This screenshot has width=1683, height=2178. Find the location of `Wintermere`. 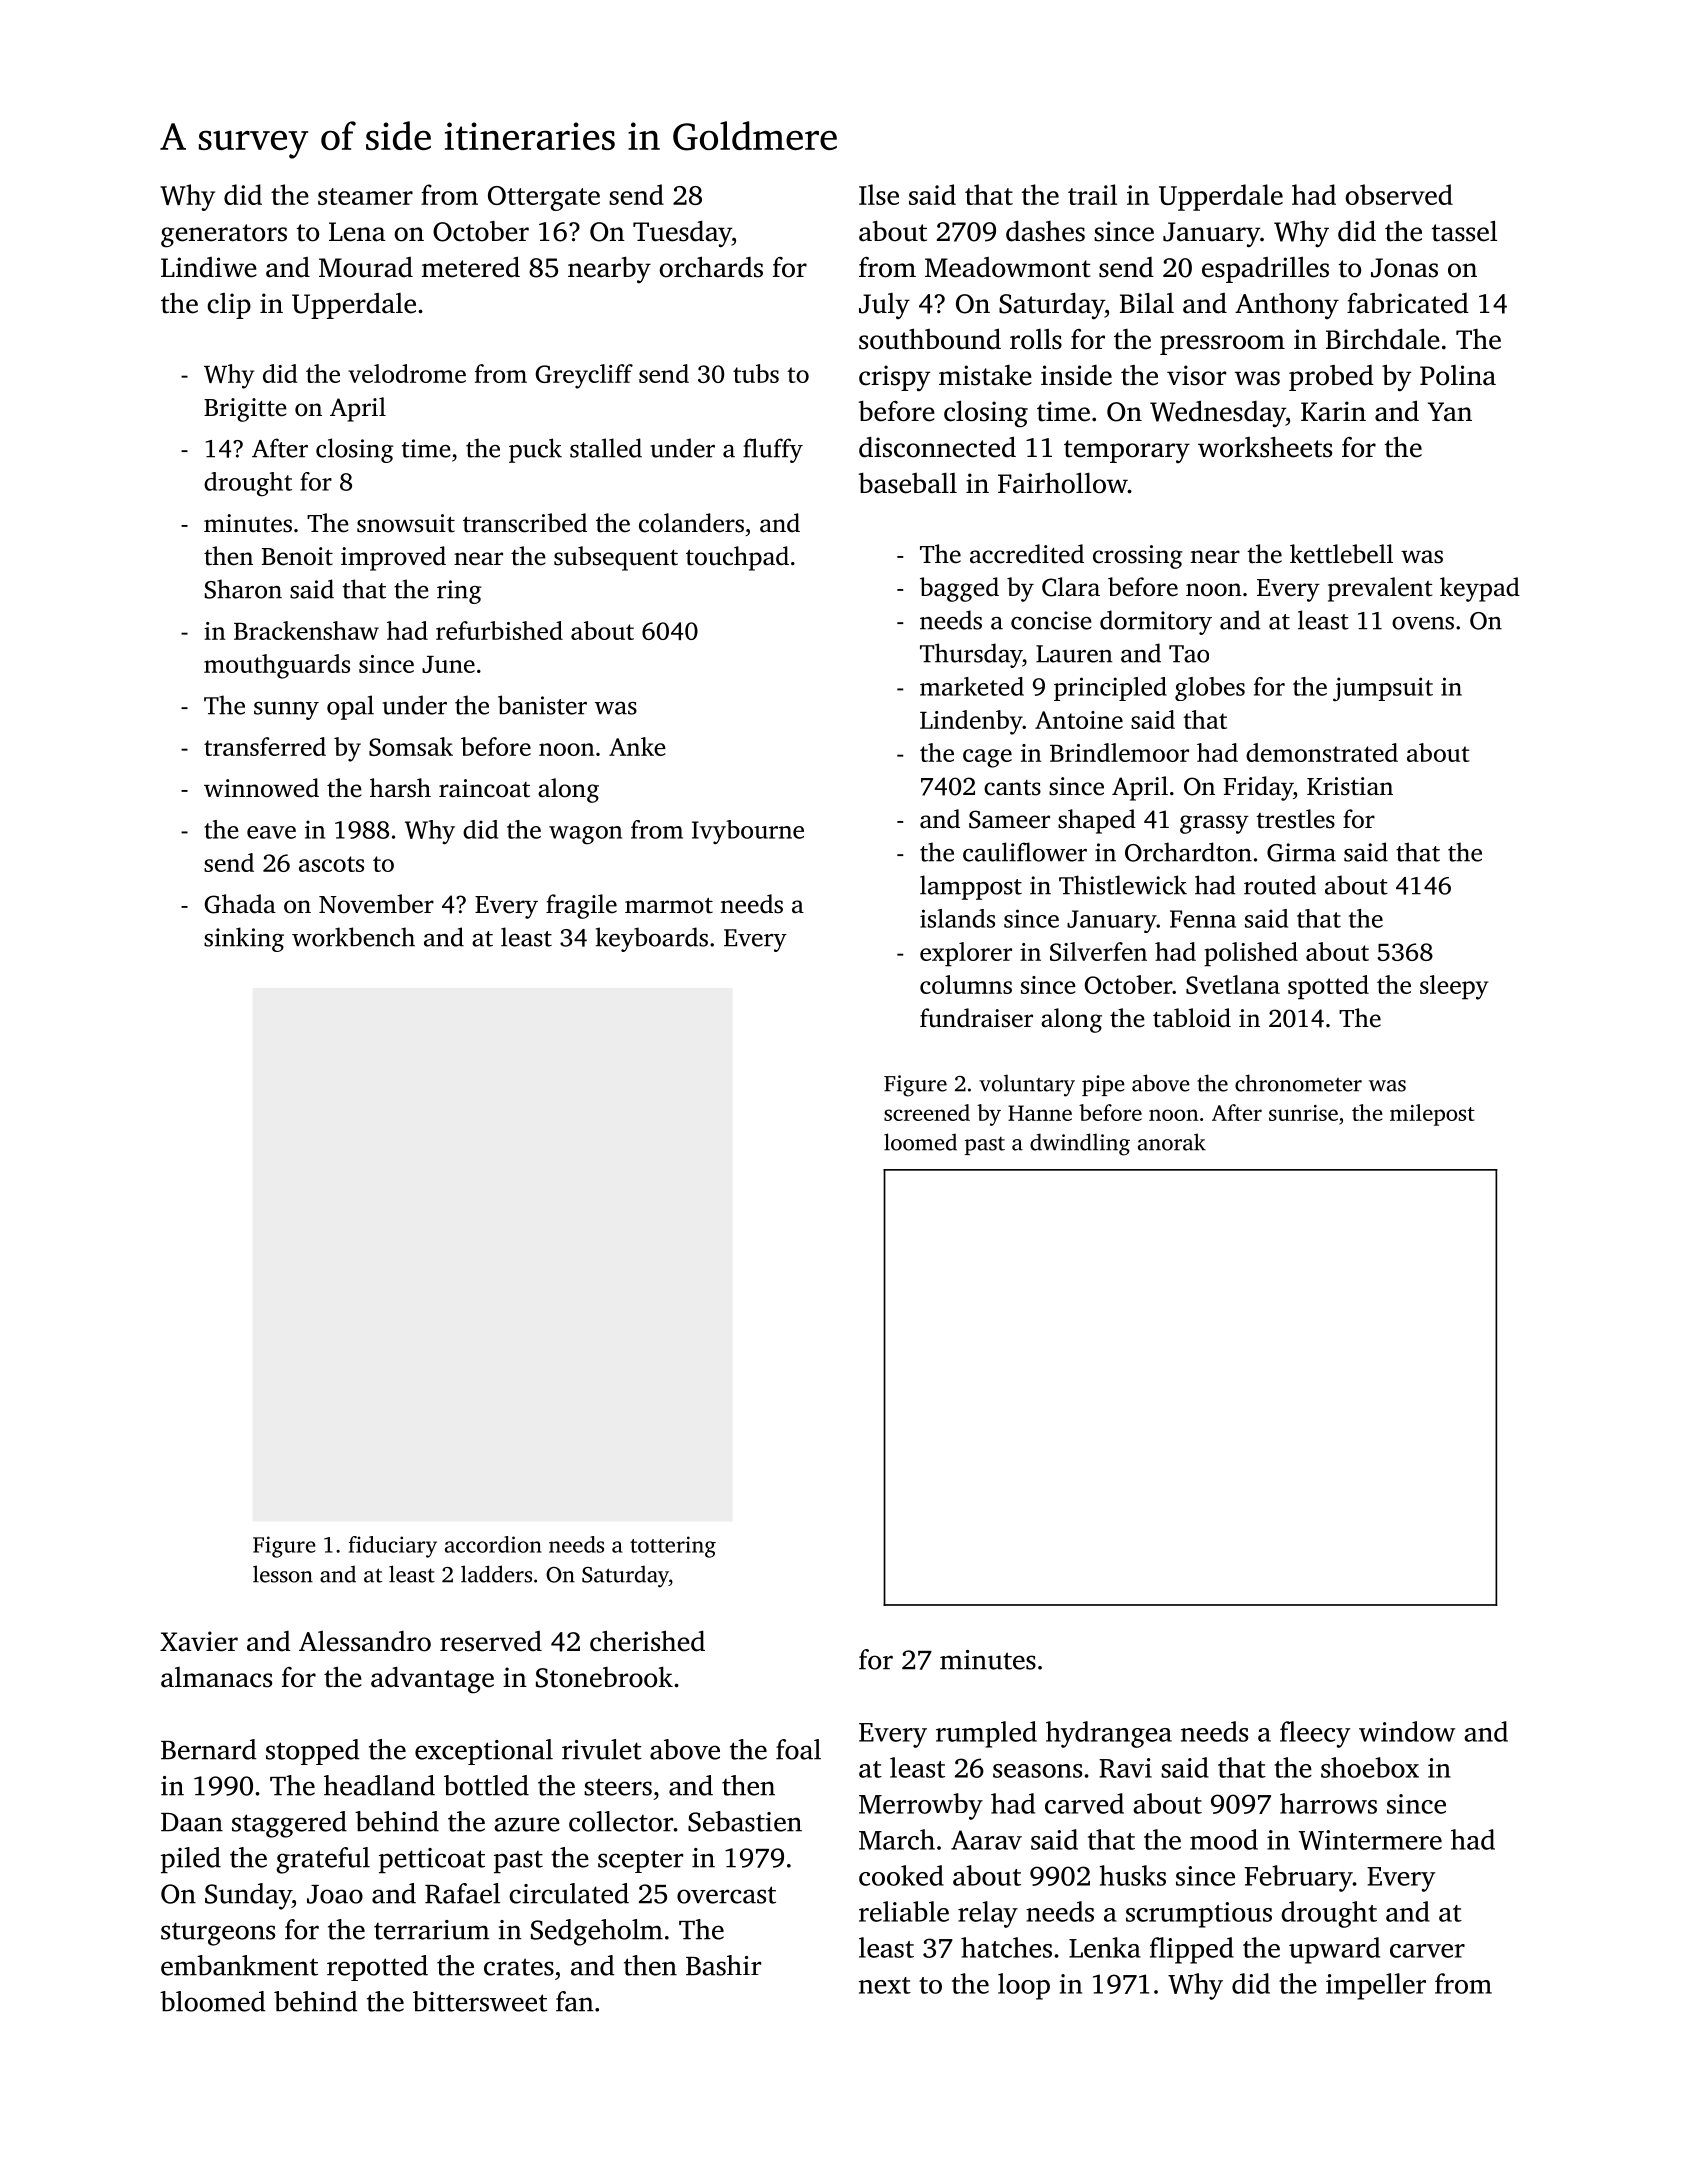

Wintermere is located at coordinates (1370, 1840).
